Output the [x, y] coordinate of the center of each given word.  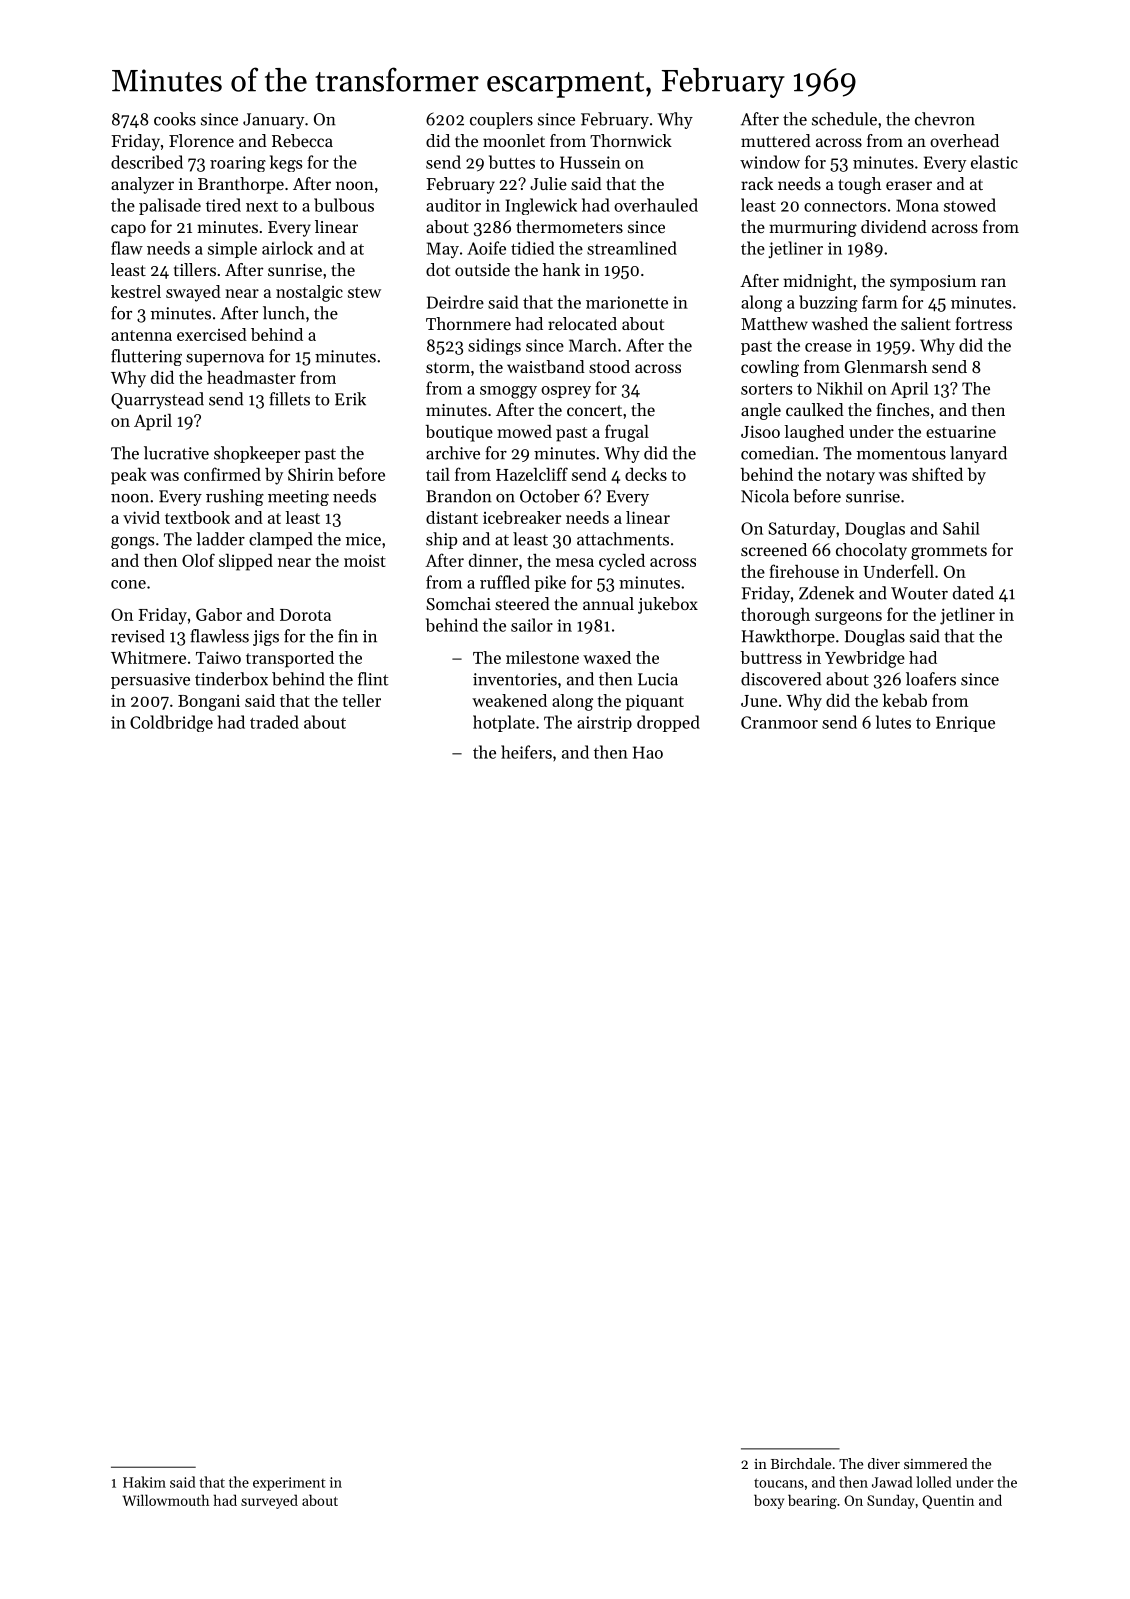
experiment [289, 1484]
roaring [238, 164]
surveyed [269, 1501]
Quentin [948, 1502]
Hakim [144, 1482]
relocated [582, 323]
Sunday [891, 1501]
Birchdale [801, 1463]
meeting [298, 498]
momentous [901, 454]
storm [448, 367]
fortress [983, 323]
